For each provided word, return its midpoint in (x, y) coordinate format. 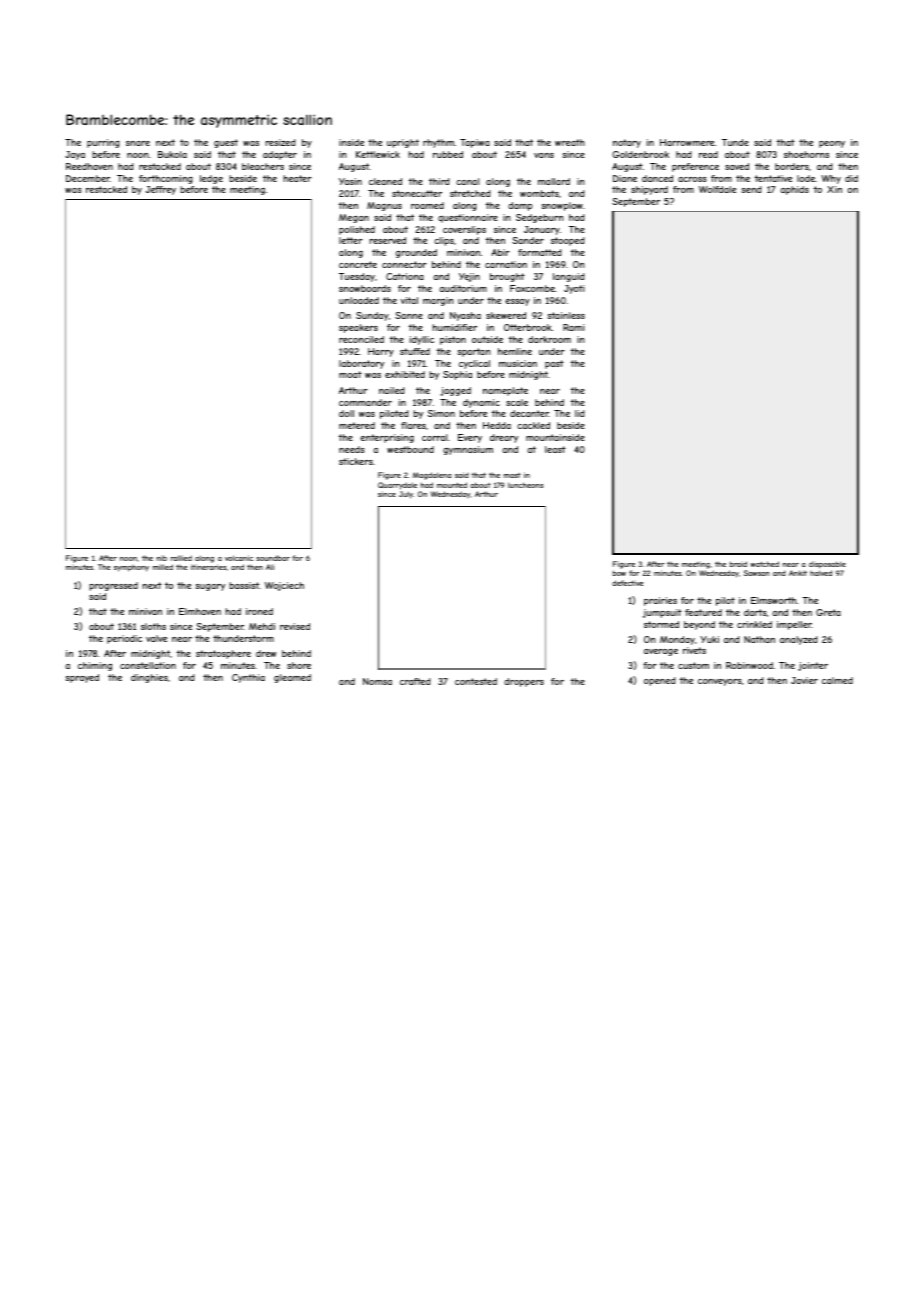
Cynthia (248, 678)
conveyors (720, 682)
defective (627, 583)
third (439, 181)
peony (832, 144)
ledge (211, 179)
